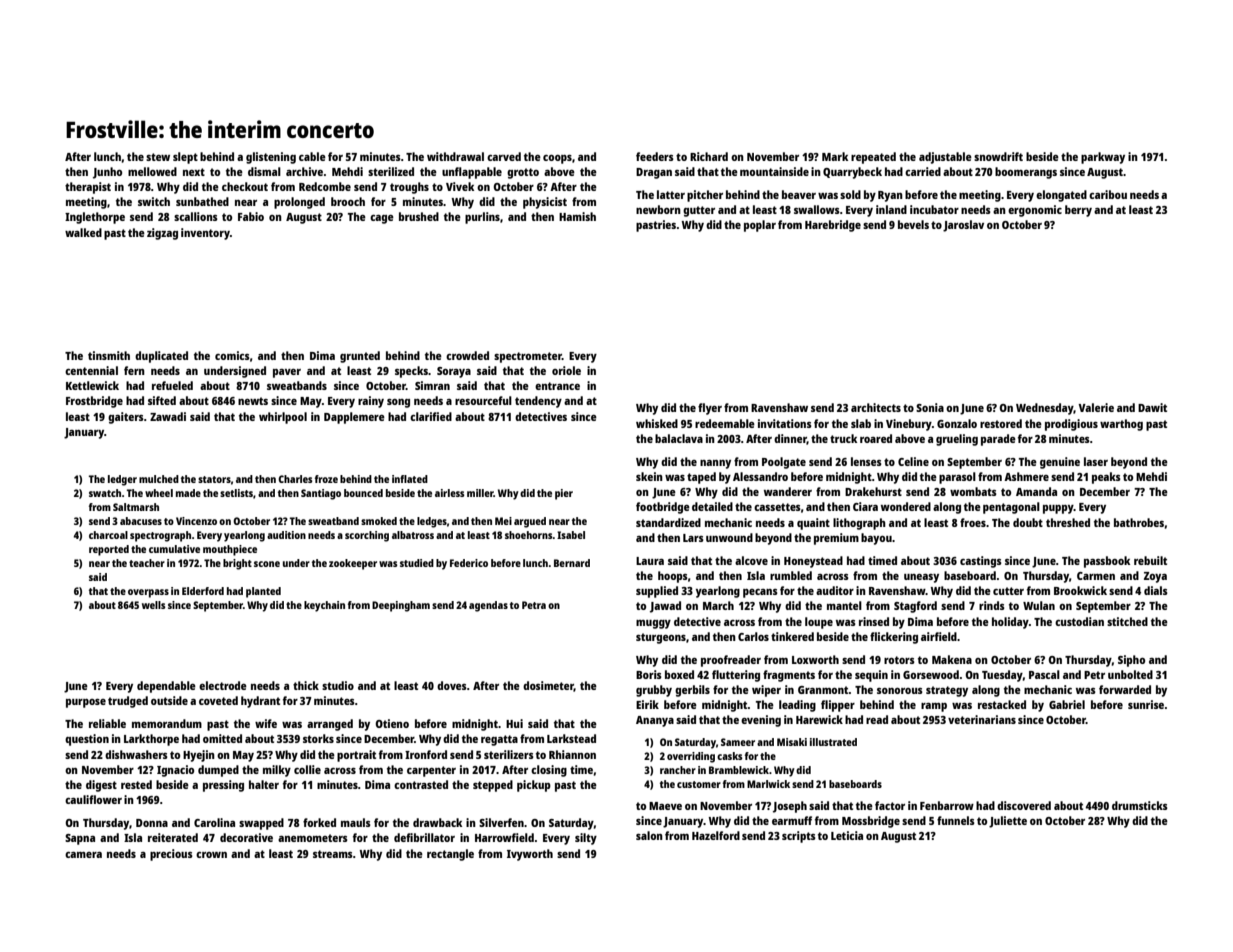 The width and height of the image is (1233, 952). What do you see at coordinates (1131, 661) in the image?
I see `Sipho` at bounding box center [1131, 661].
